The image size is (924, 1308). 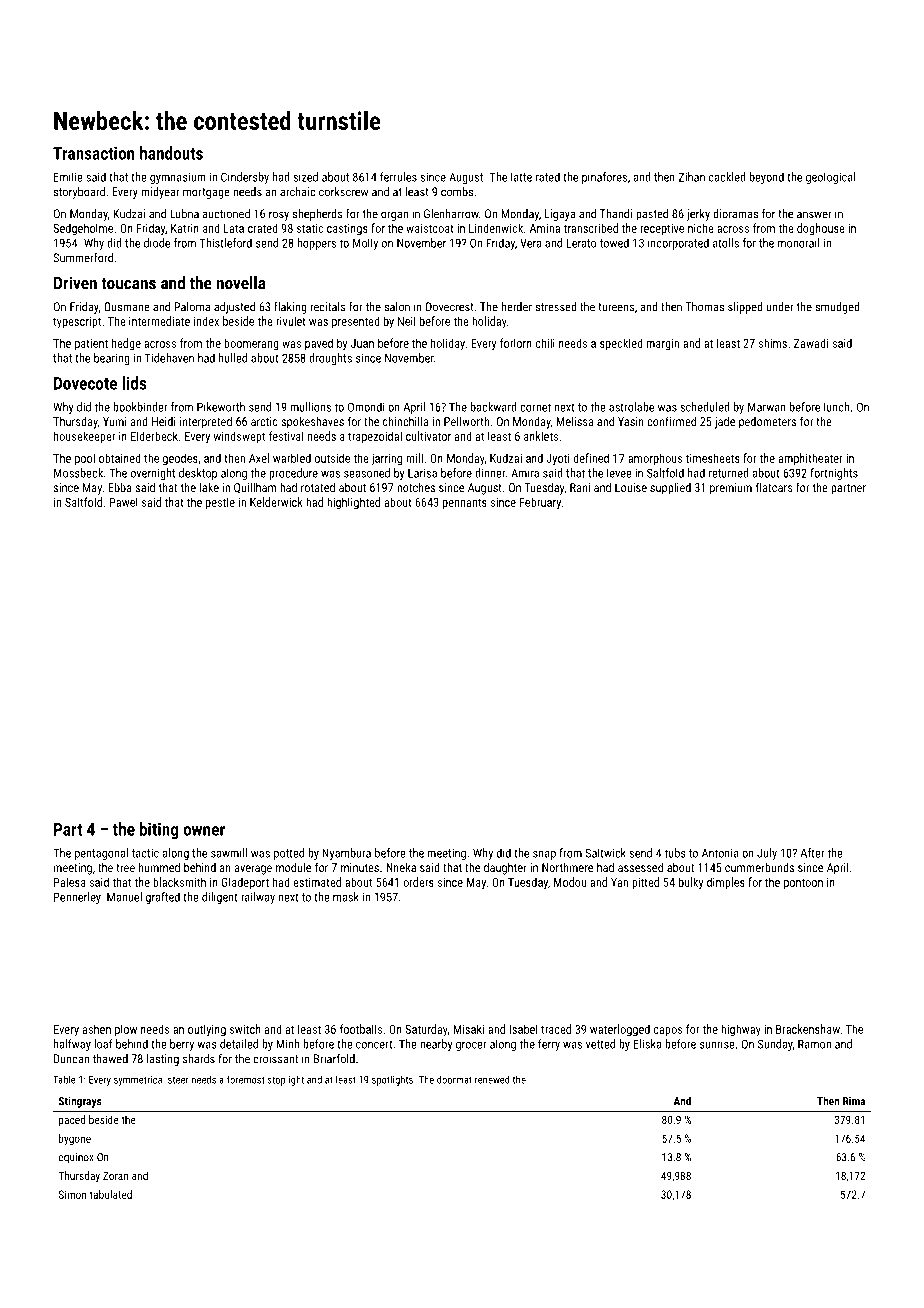 What do you see at coordinates (675, 853) in the screenshot?
I see `tubs` at bounding box center [675, 853].
